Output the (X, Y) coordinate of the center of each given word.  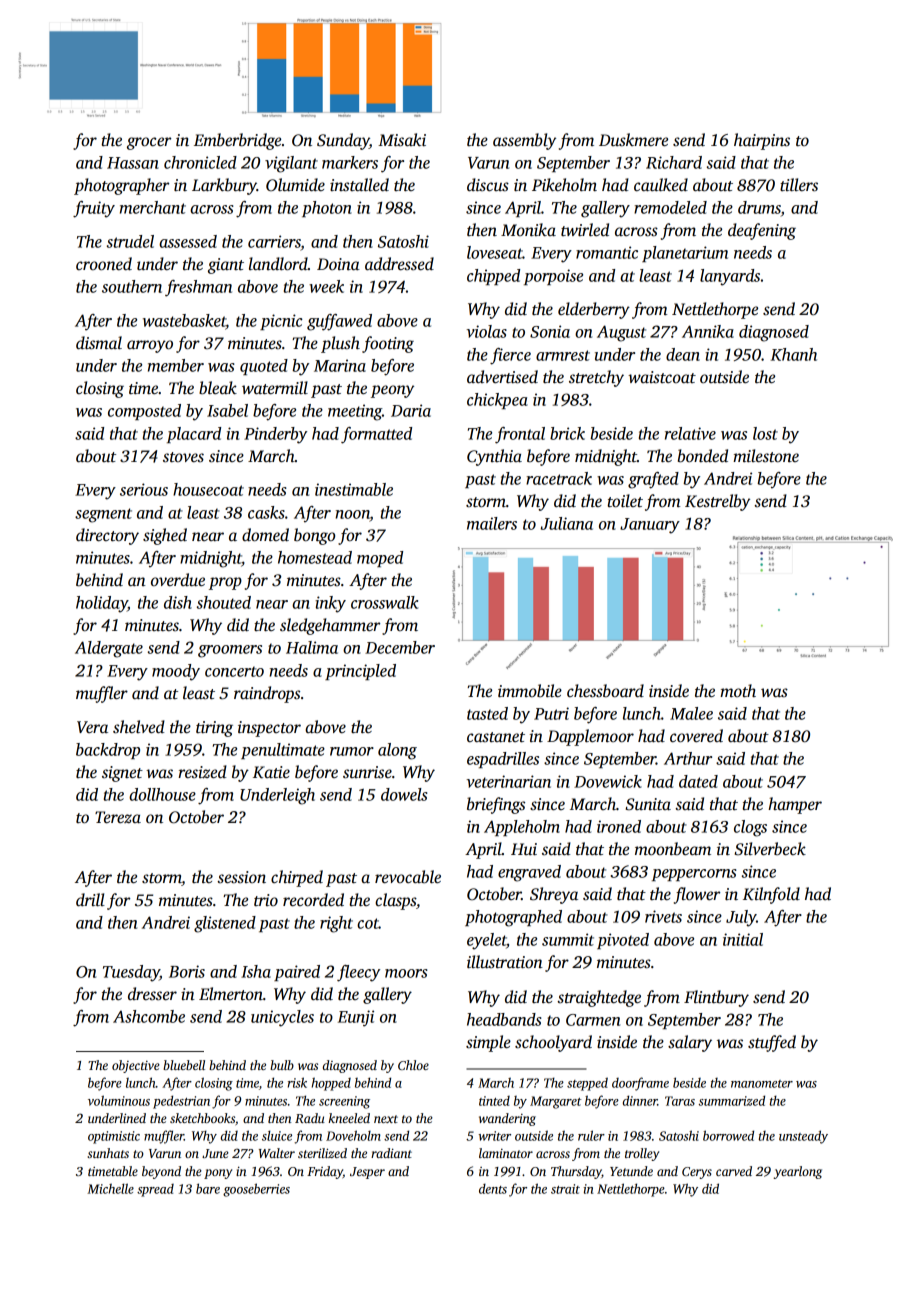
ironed (619, 826)
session (241, 877)
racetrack (559, 478)
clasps (395, 901)
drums (759, 207)
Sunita (648, 804)
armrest (563, 355)
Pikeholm (564, 185)
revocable (408, 877)
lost (765, 433)
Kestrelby (717, 502)
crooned (104, 264)
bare (208, 1188)
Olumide (295, 185)
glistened (225, 924)
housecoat (208, 489)
